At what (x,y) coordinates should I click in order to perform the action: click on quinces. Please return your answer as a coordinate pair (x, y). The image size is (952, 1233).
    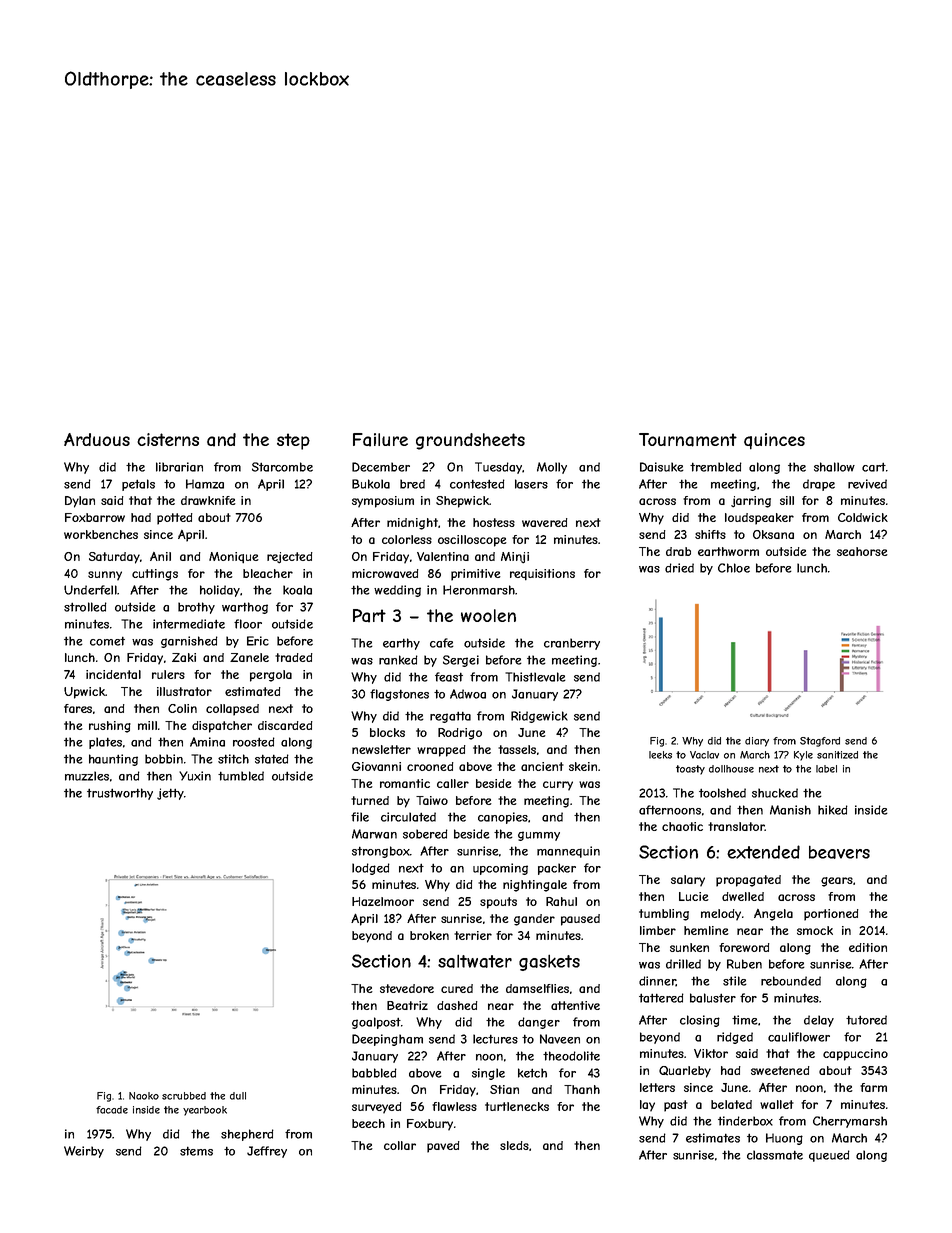
    Looking at the image, I should click on (774, 441).
